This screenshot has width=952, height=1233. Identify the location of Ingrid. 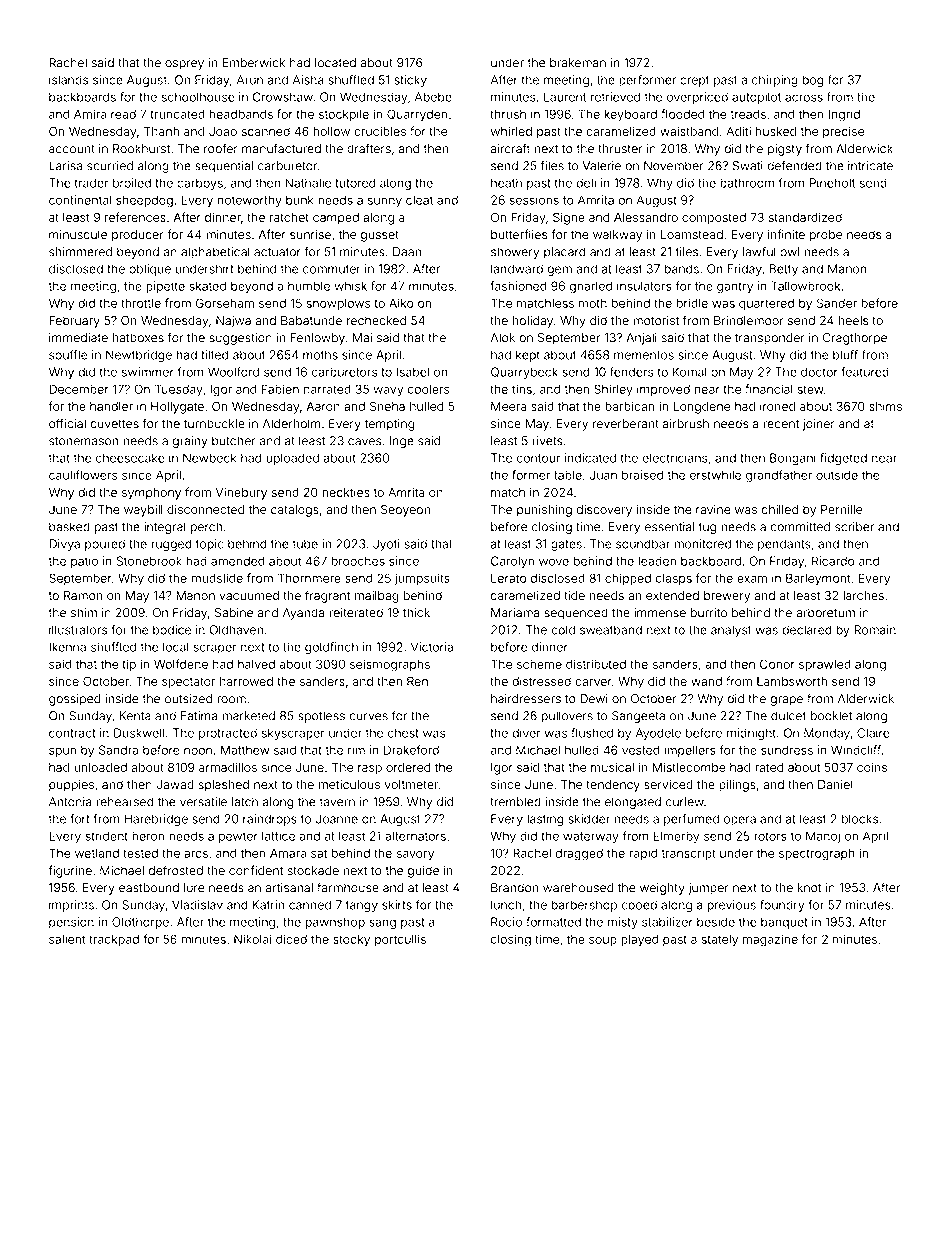
(844, 115).
